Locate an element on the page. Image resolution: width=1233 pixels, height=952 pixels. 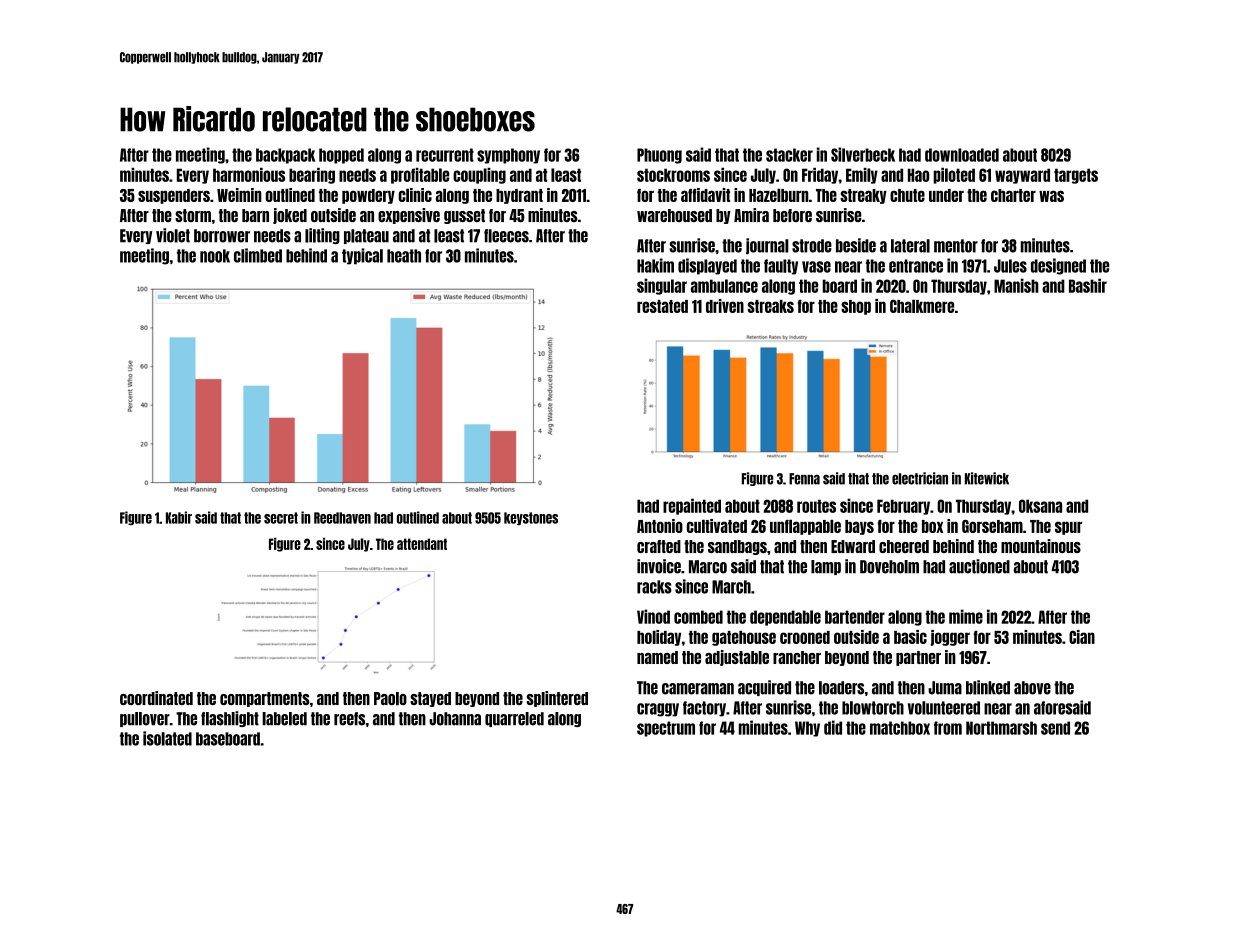
Silverbeck is located at coordinates (863, 154).
